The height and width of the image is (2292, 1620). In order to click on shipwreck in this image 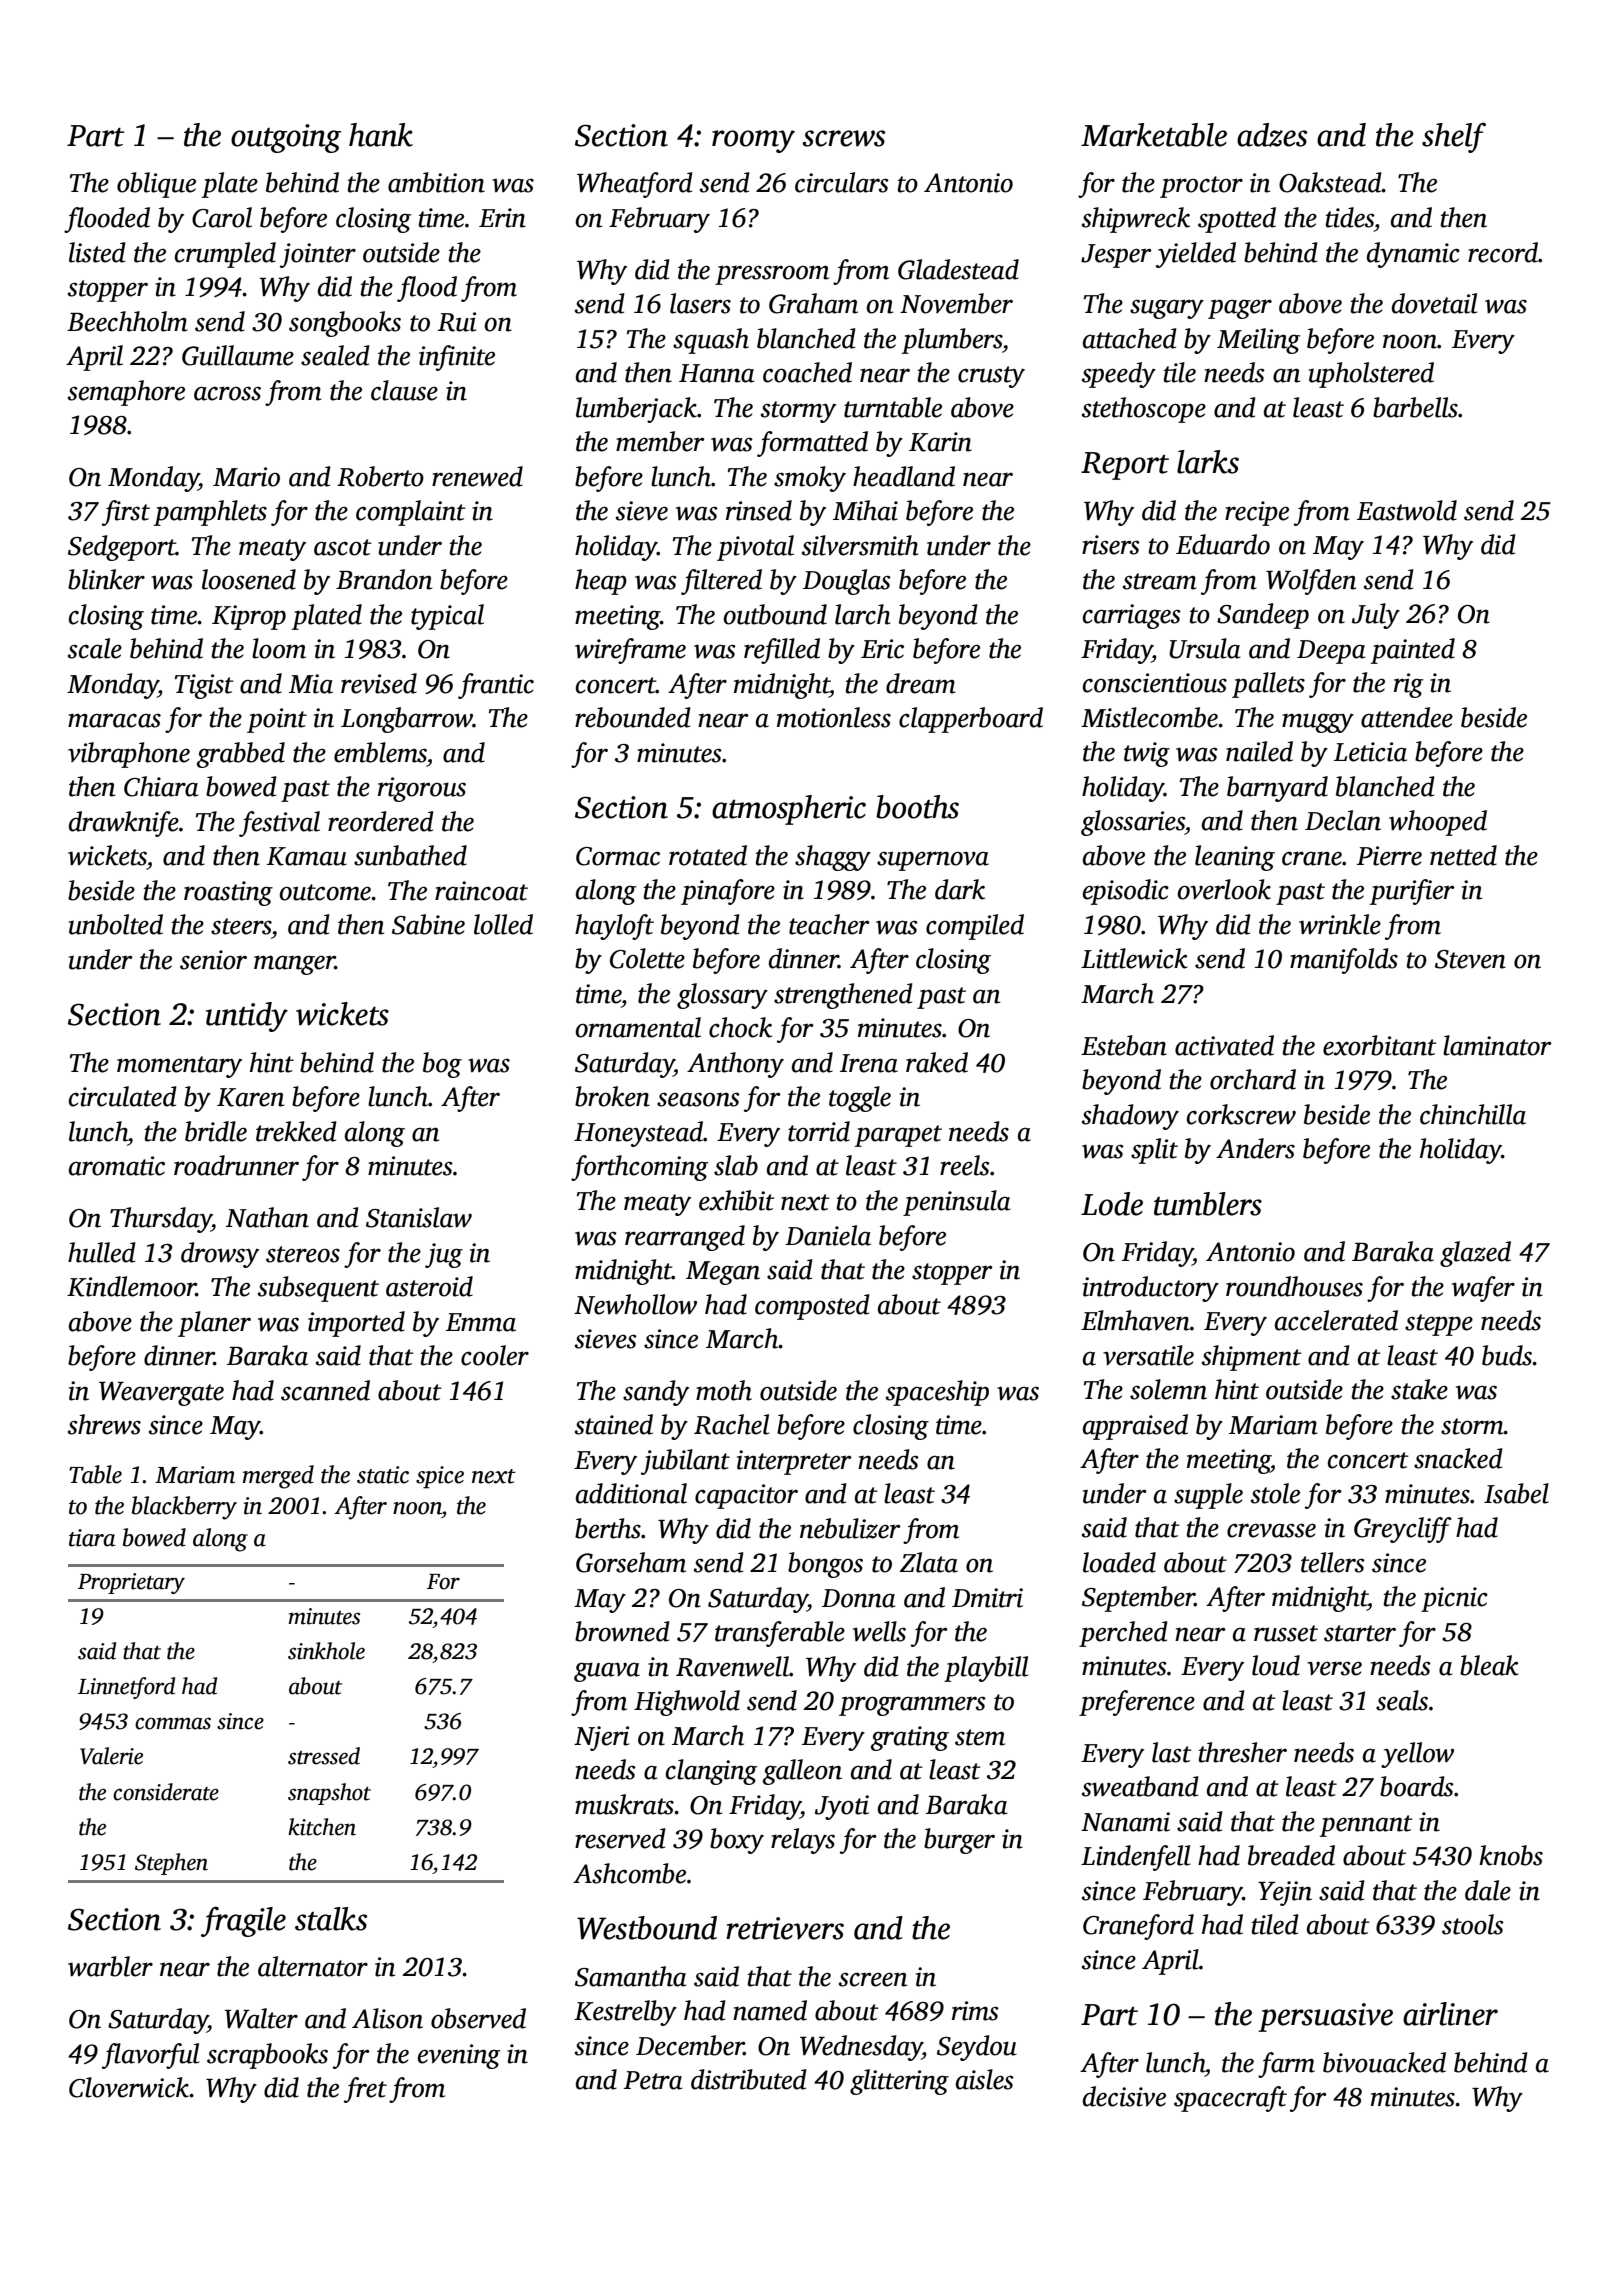, I will do `click(1136, 220)`.
